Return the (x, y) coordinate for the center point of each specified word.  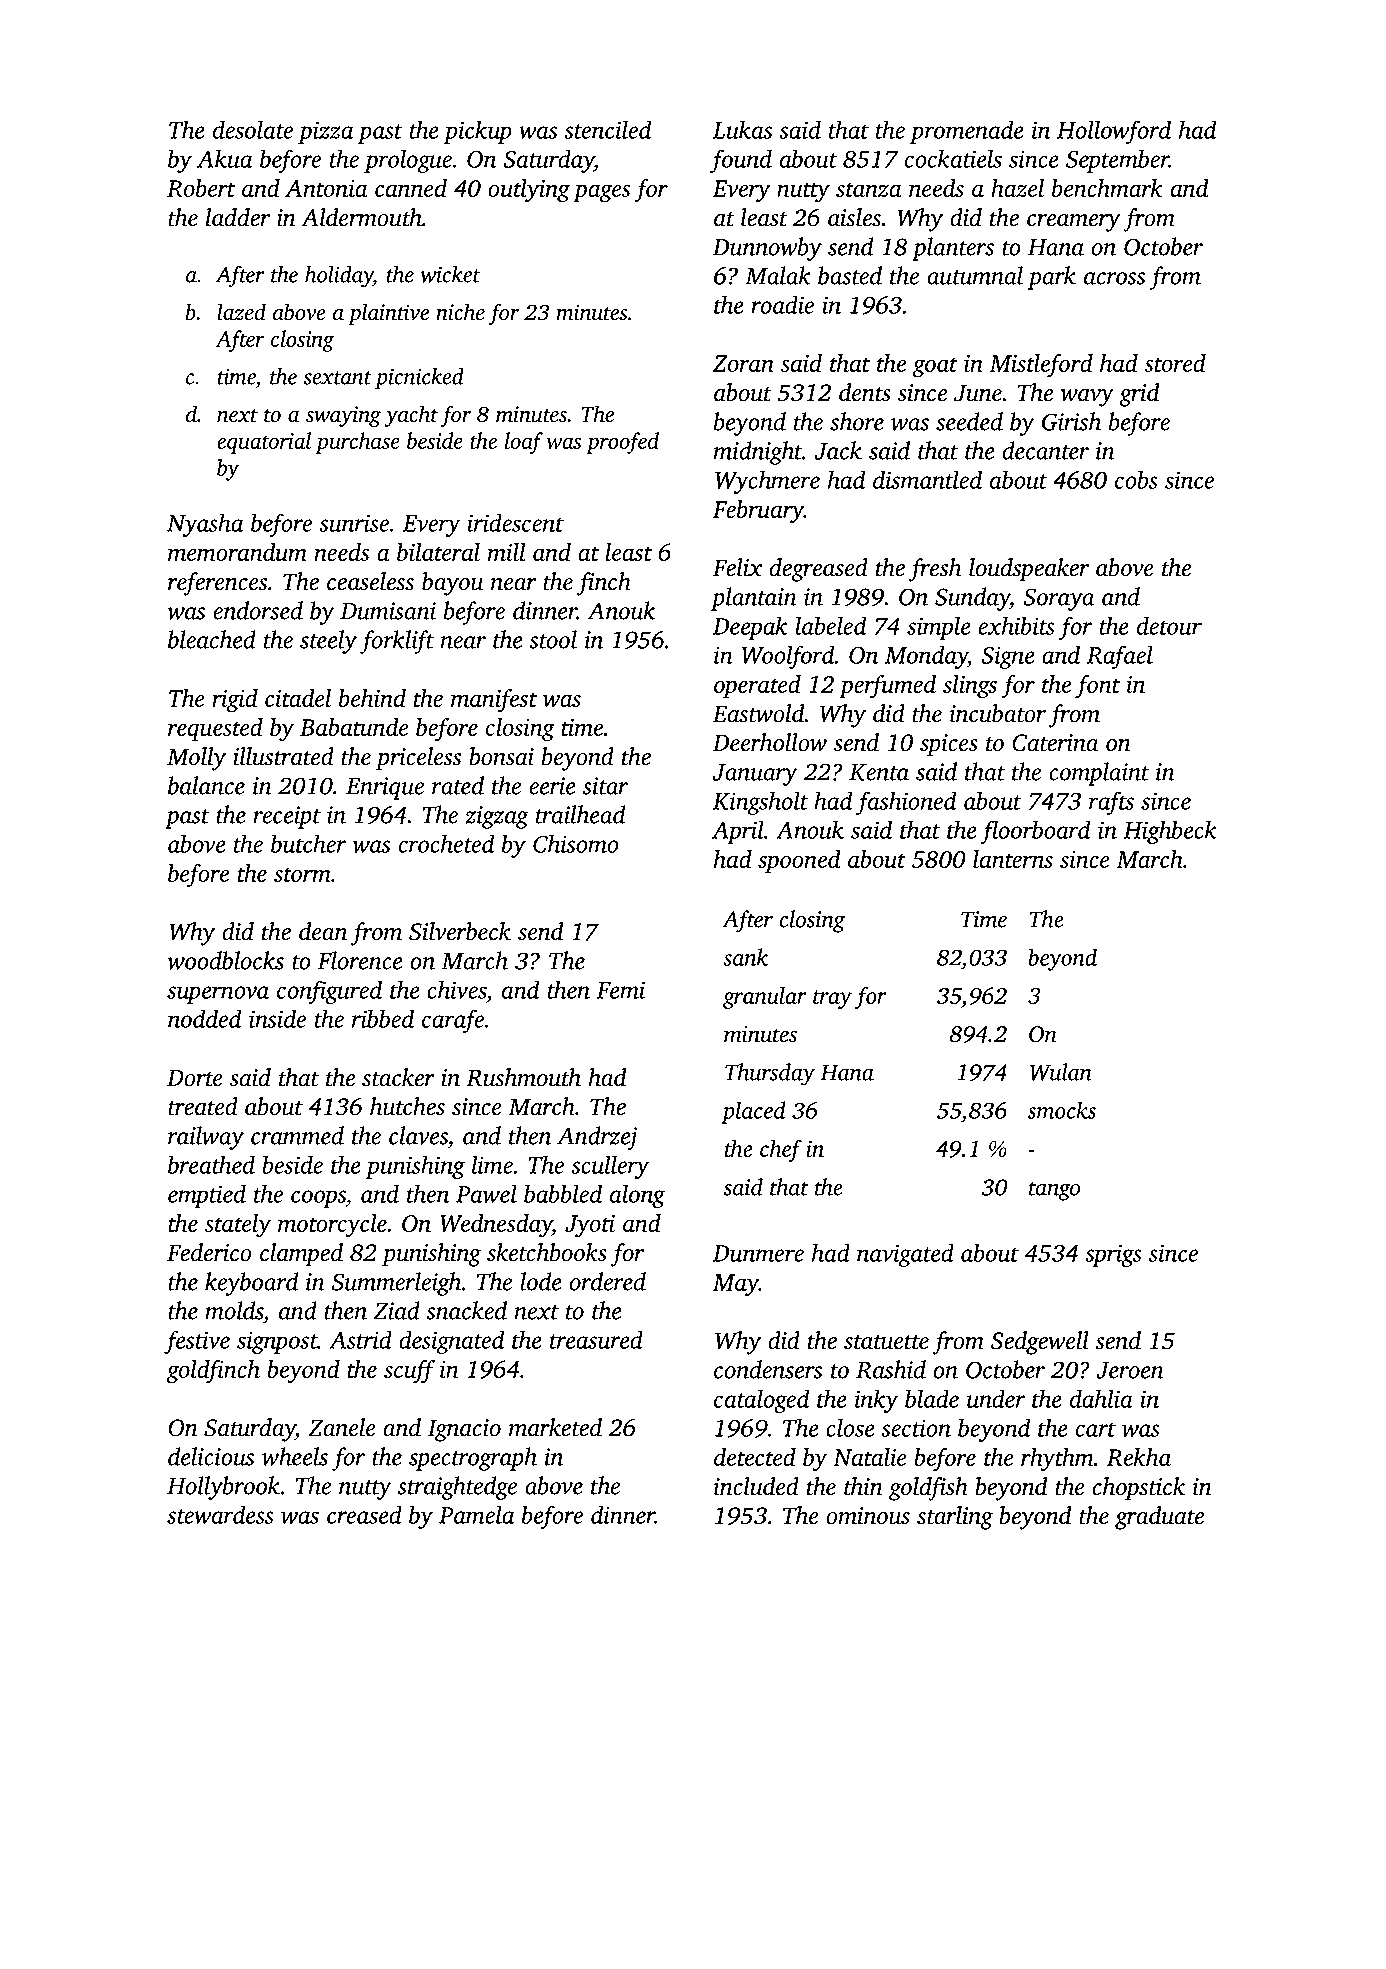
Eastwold (759, 713)
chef (781, 1150)
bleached (212, 639)
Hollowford (1114, 132)
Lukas (742, 129)
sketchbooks (547, 1252)
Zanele (342, 1427)
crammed (297, 1135)
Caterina (1055, 743)
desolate (253, 129)
